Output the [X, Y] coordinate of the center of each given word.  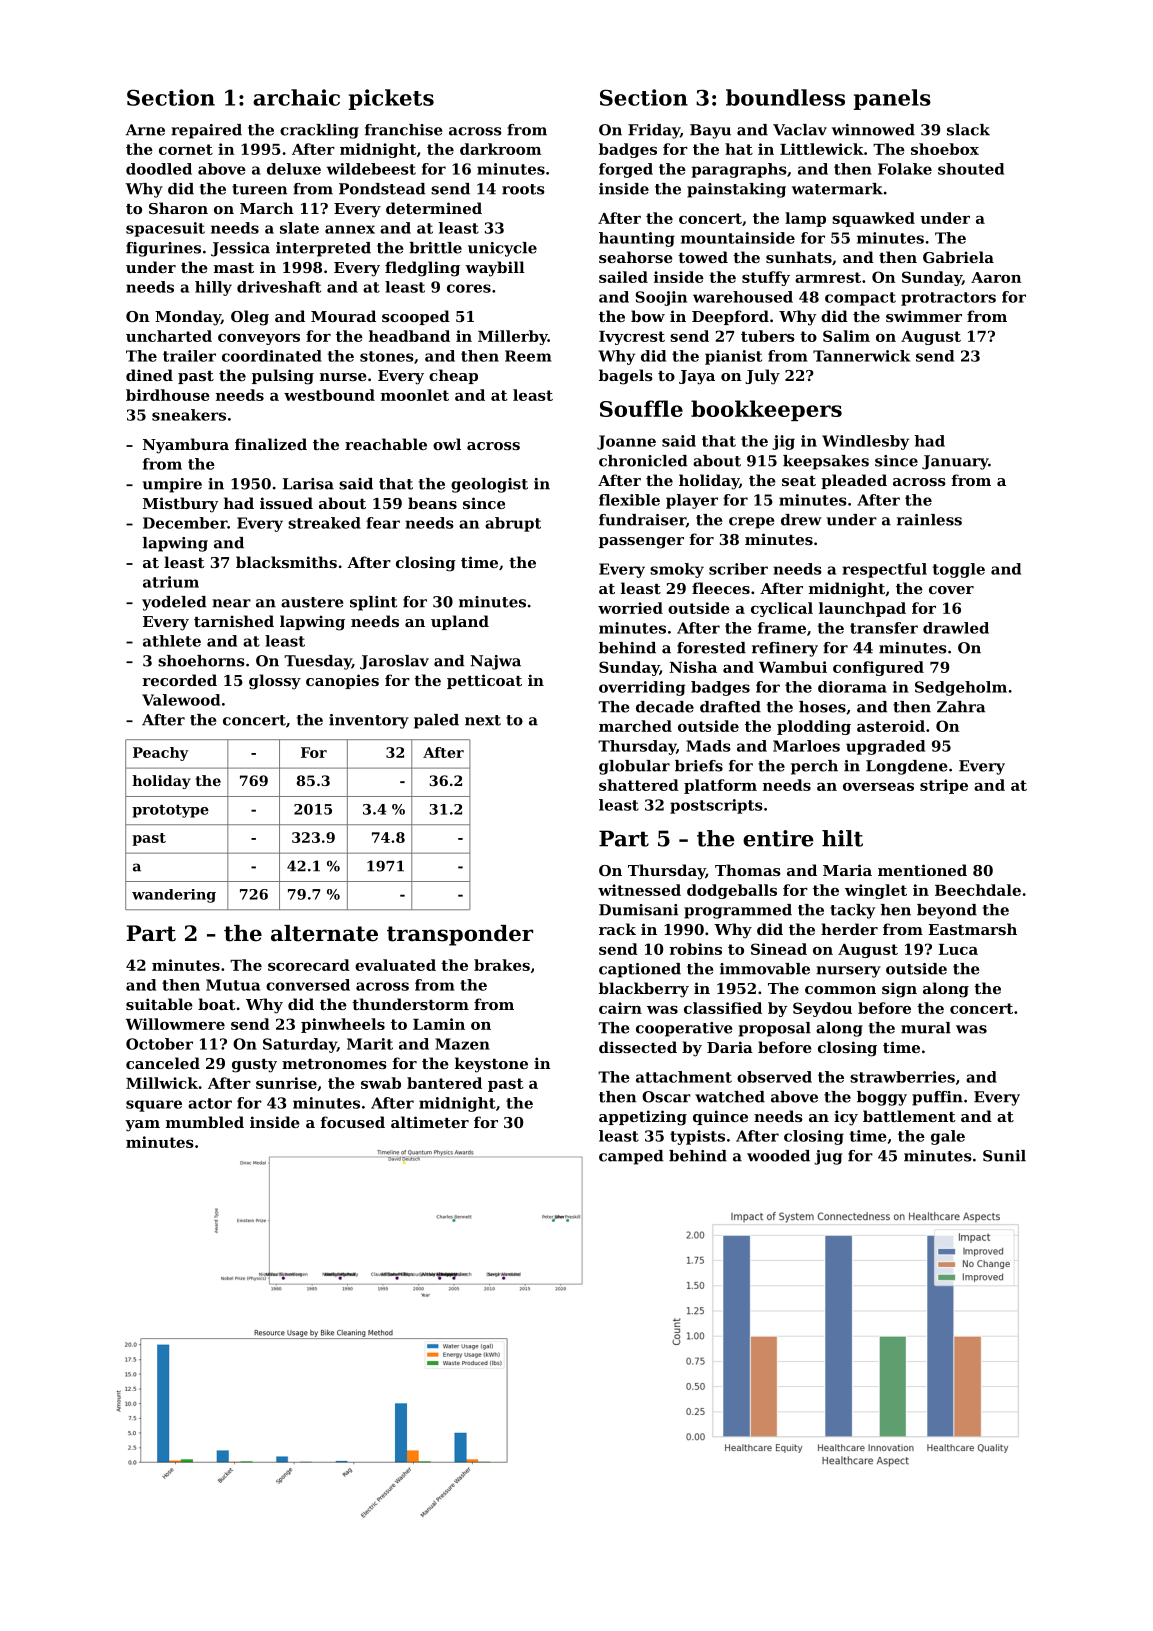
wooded [778, 1156]
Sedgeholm [961, 688]
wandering [174, 896]
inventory [369, 721]
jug [828, 1157]
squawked [873, 219]
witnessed [639, 890]
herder [849, 929]
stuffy [766, 278]
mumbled [205, 1122]
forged [626, 170]
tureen [259, 189]
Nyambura [186, 446]
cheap [453, 376]
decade [665, 707]
